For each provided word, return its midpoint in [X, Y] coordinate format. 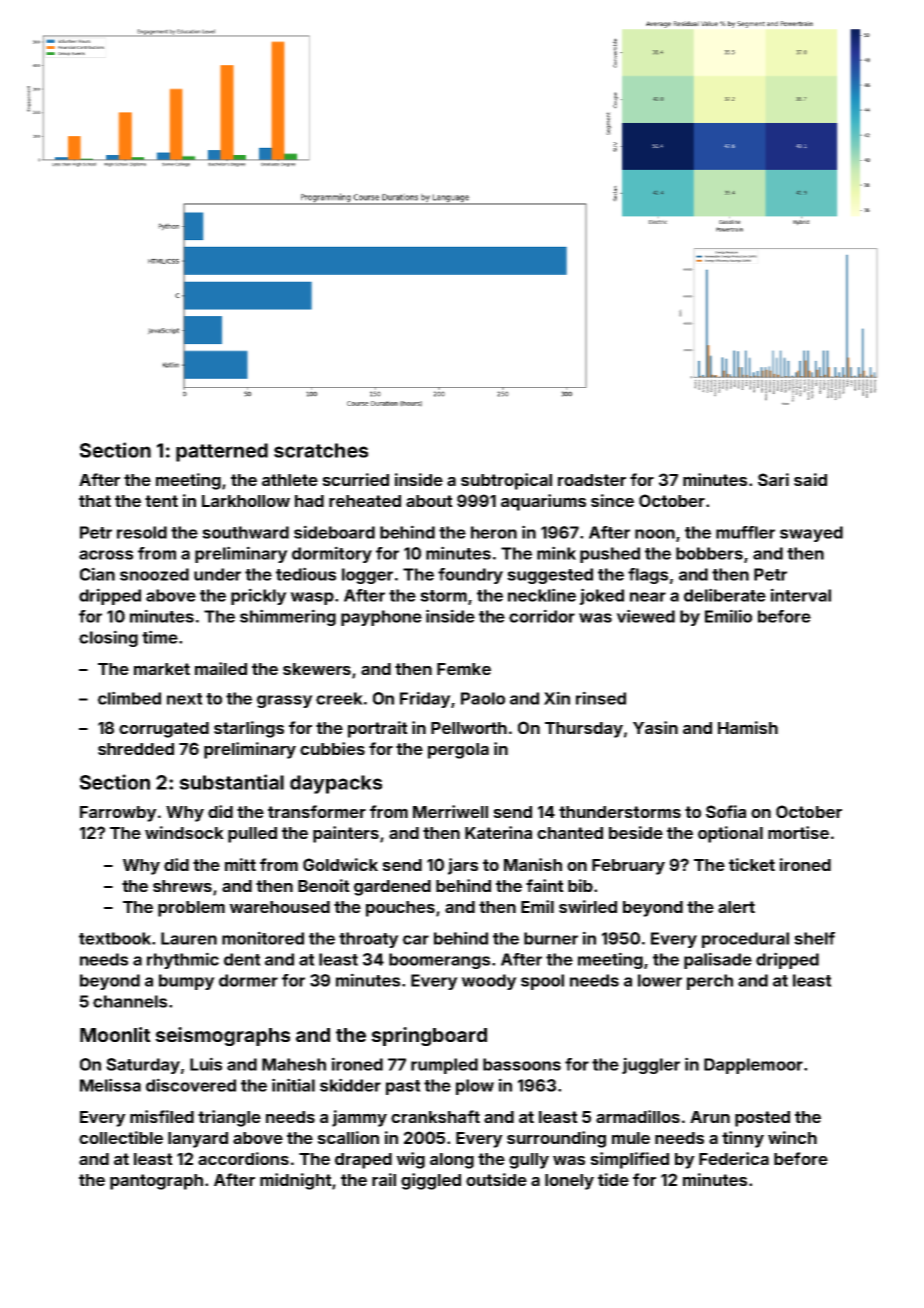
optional [730, 834]
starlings [249, 729]
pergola [458, 751]
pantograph [156, 1182]
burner [551, 938]
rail [384, 1179]
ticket [752, 864]
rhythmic [183, 960]
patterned [222, 452]
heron [494, 532]
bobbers [709, 553]
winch [792, 1137]
